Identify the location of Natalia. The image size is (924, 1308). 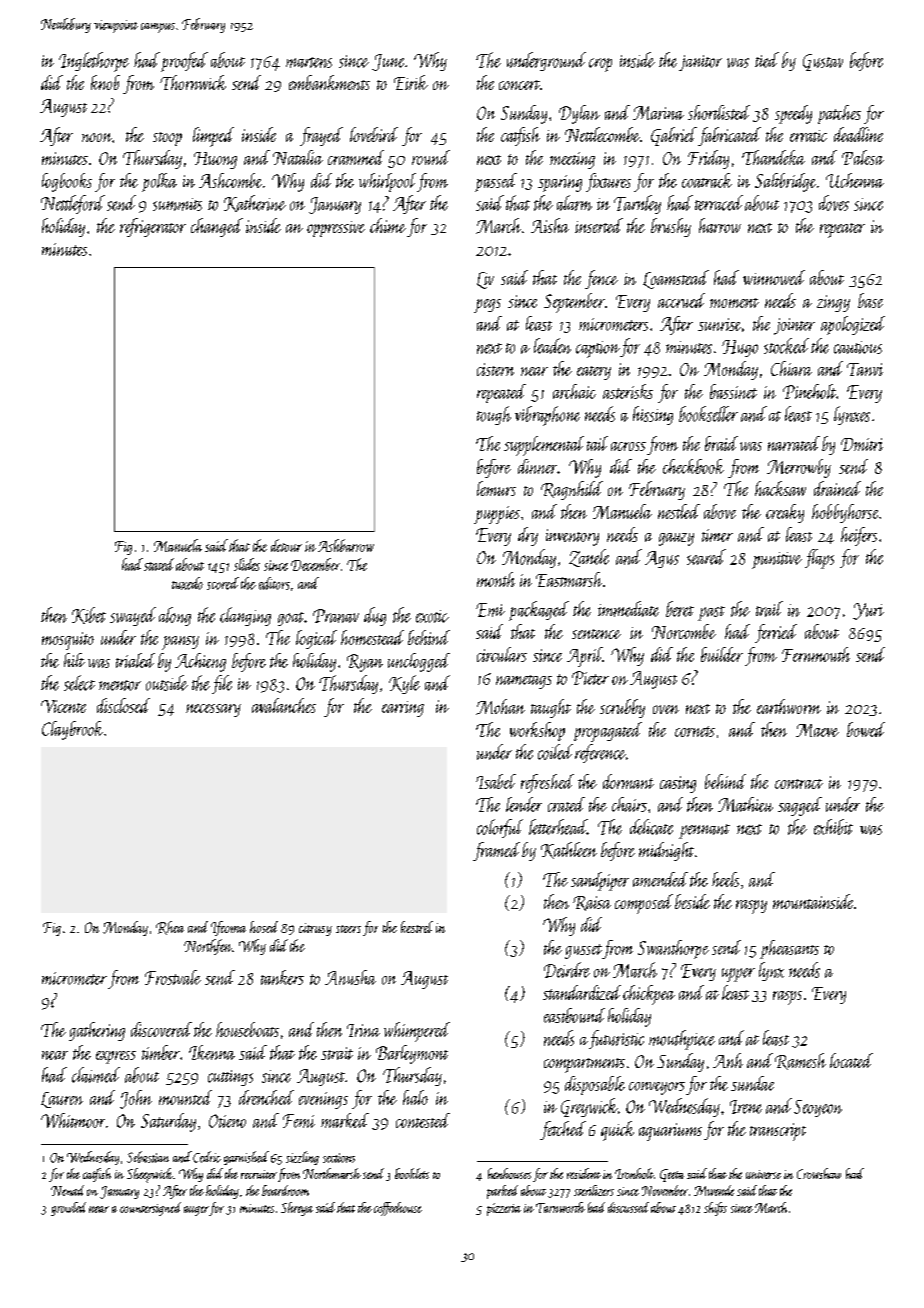
(298, 157).
